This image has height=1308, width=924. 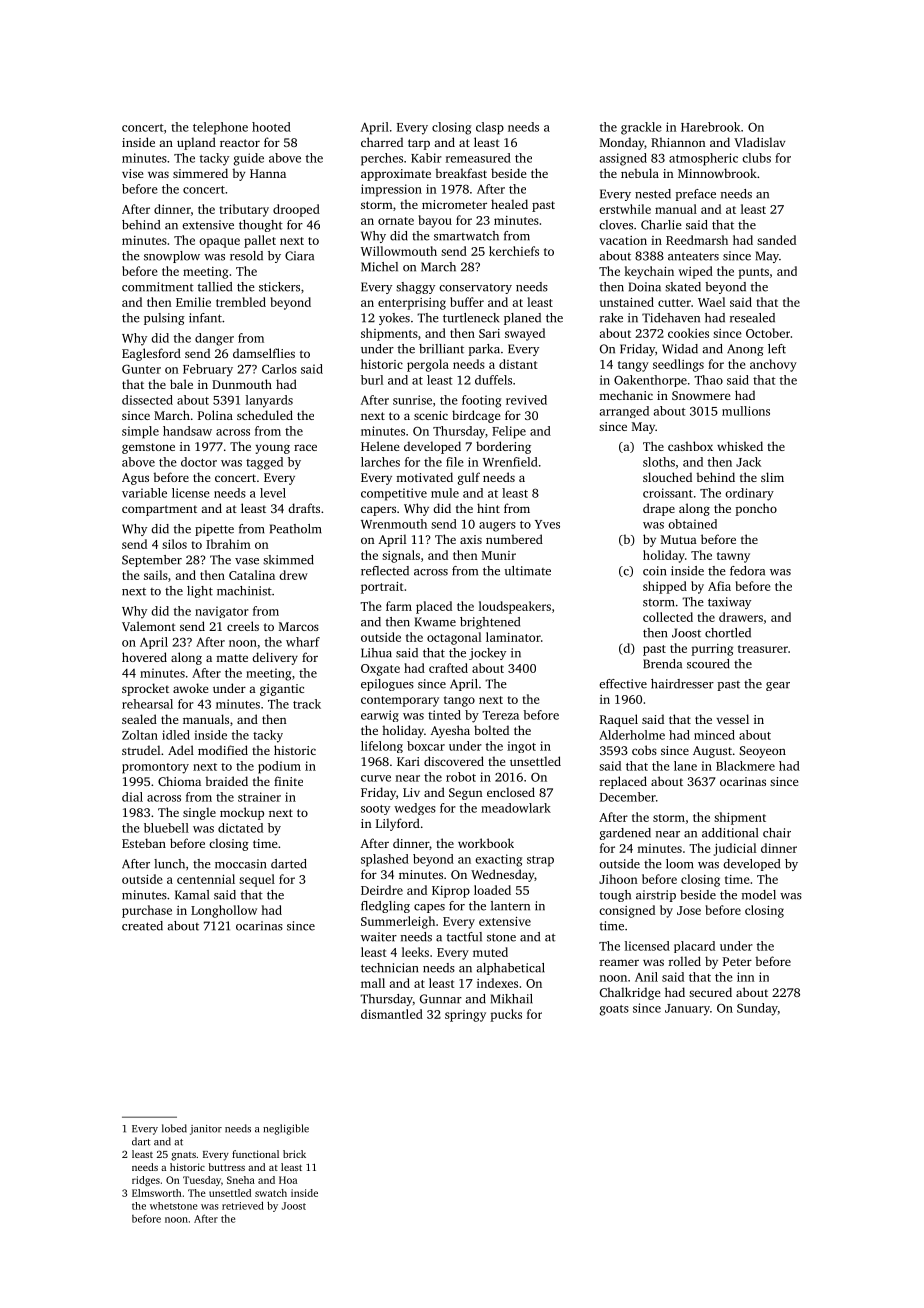 What do you see at coordinates (219, 243) in the image?
I see `opaque` at bounding box center [219, 243].
